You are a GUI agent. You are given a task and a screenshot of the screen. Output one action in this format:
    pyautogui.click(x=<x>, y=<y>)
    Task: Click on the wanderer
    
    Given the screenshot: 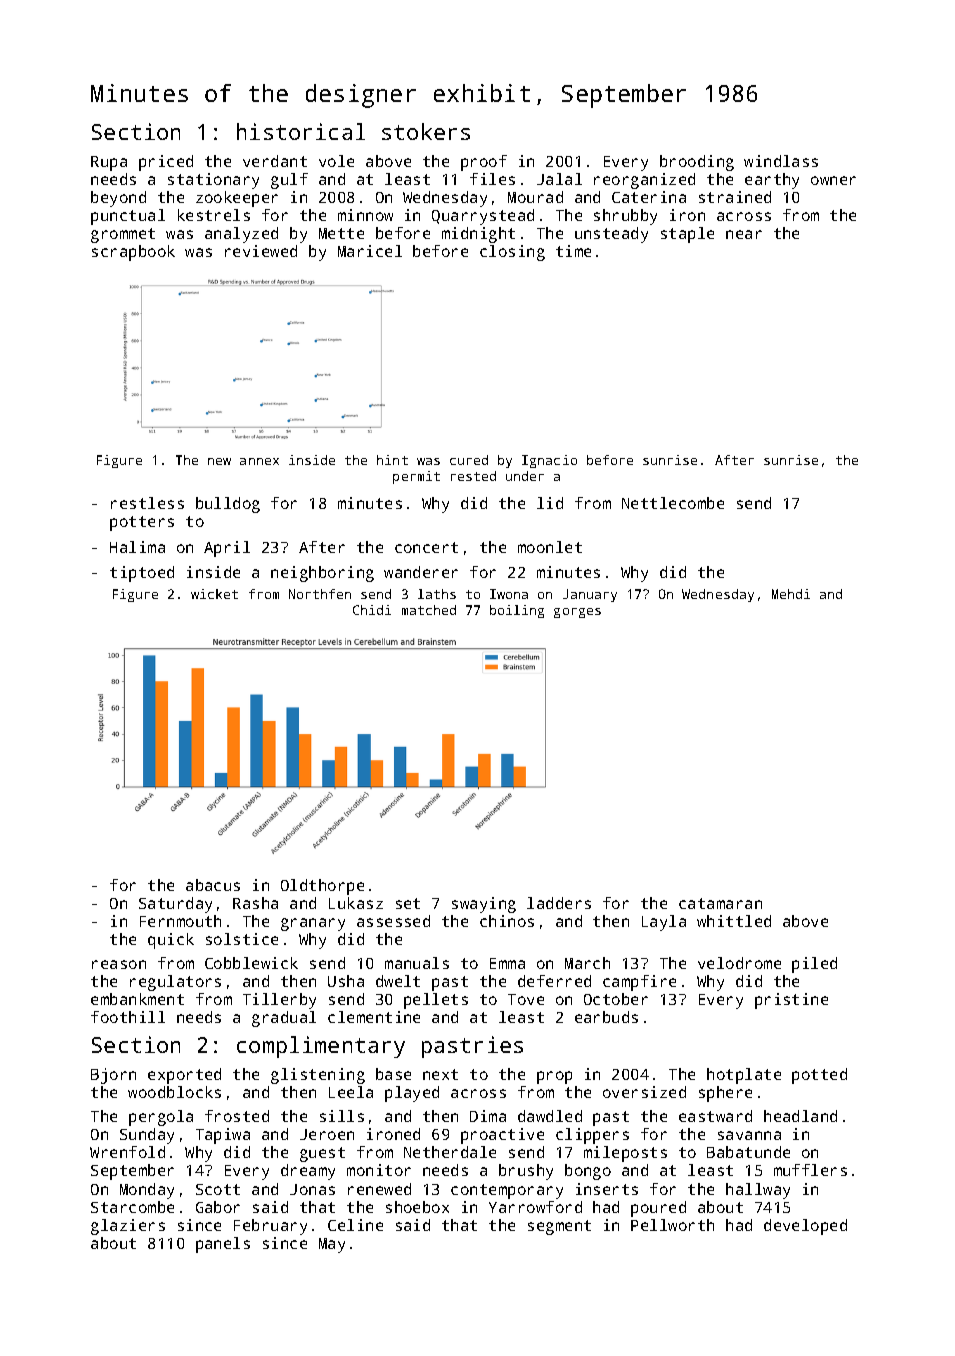 What is the action you would take?
    pyautogui.click(x=421, y=572)
